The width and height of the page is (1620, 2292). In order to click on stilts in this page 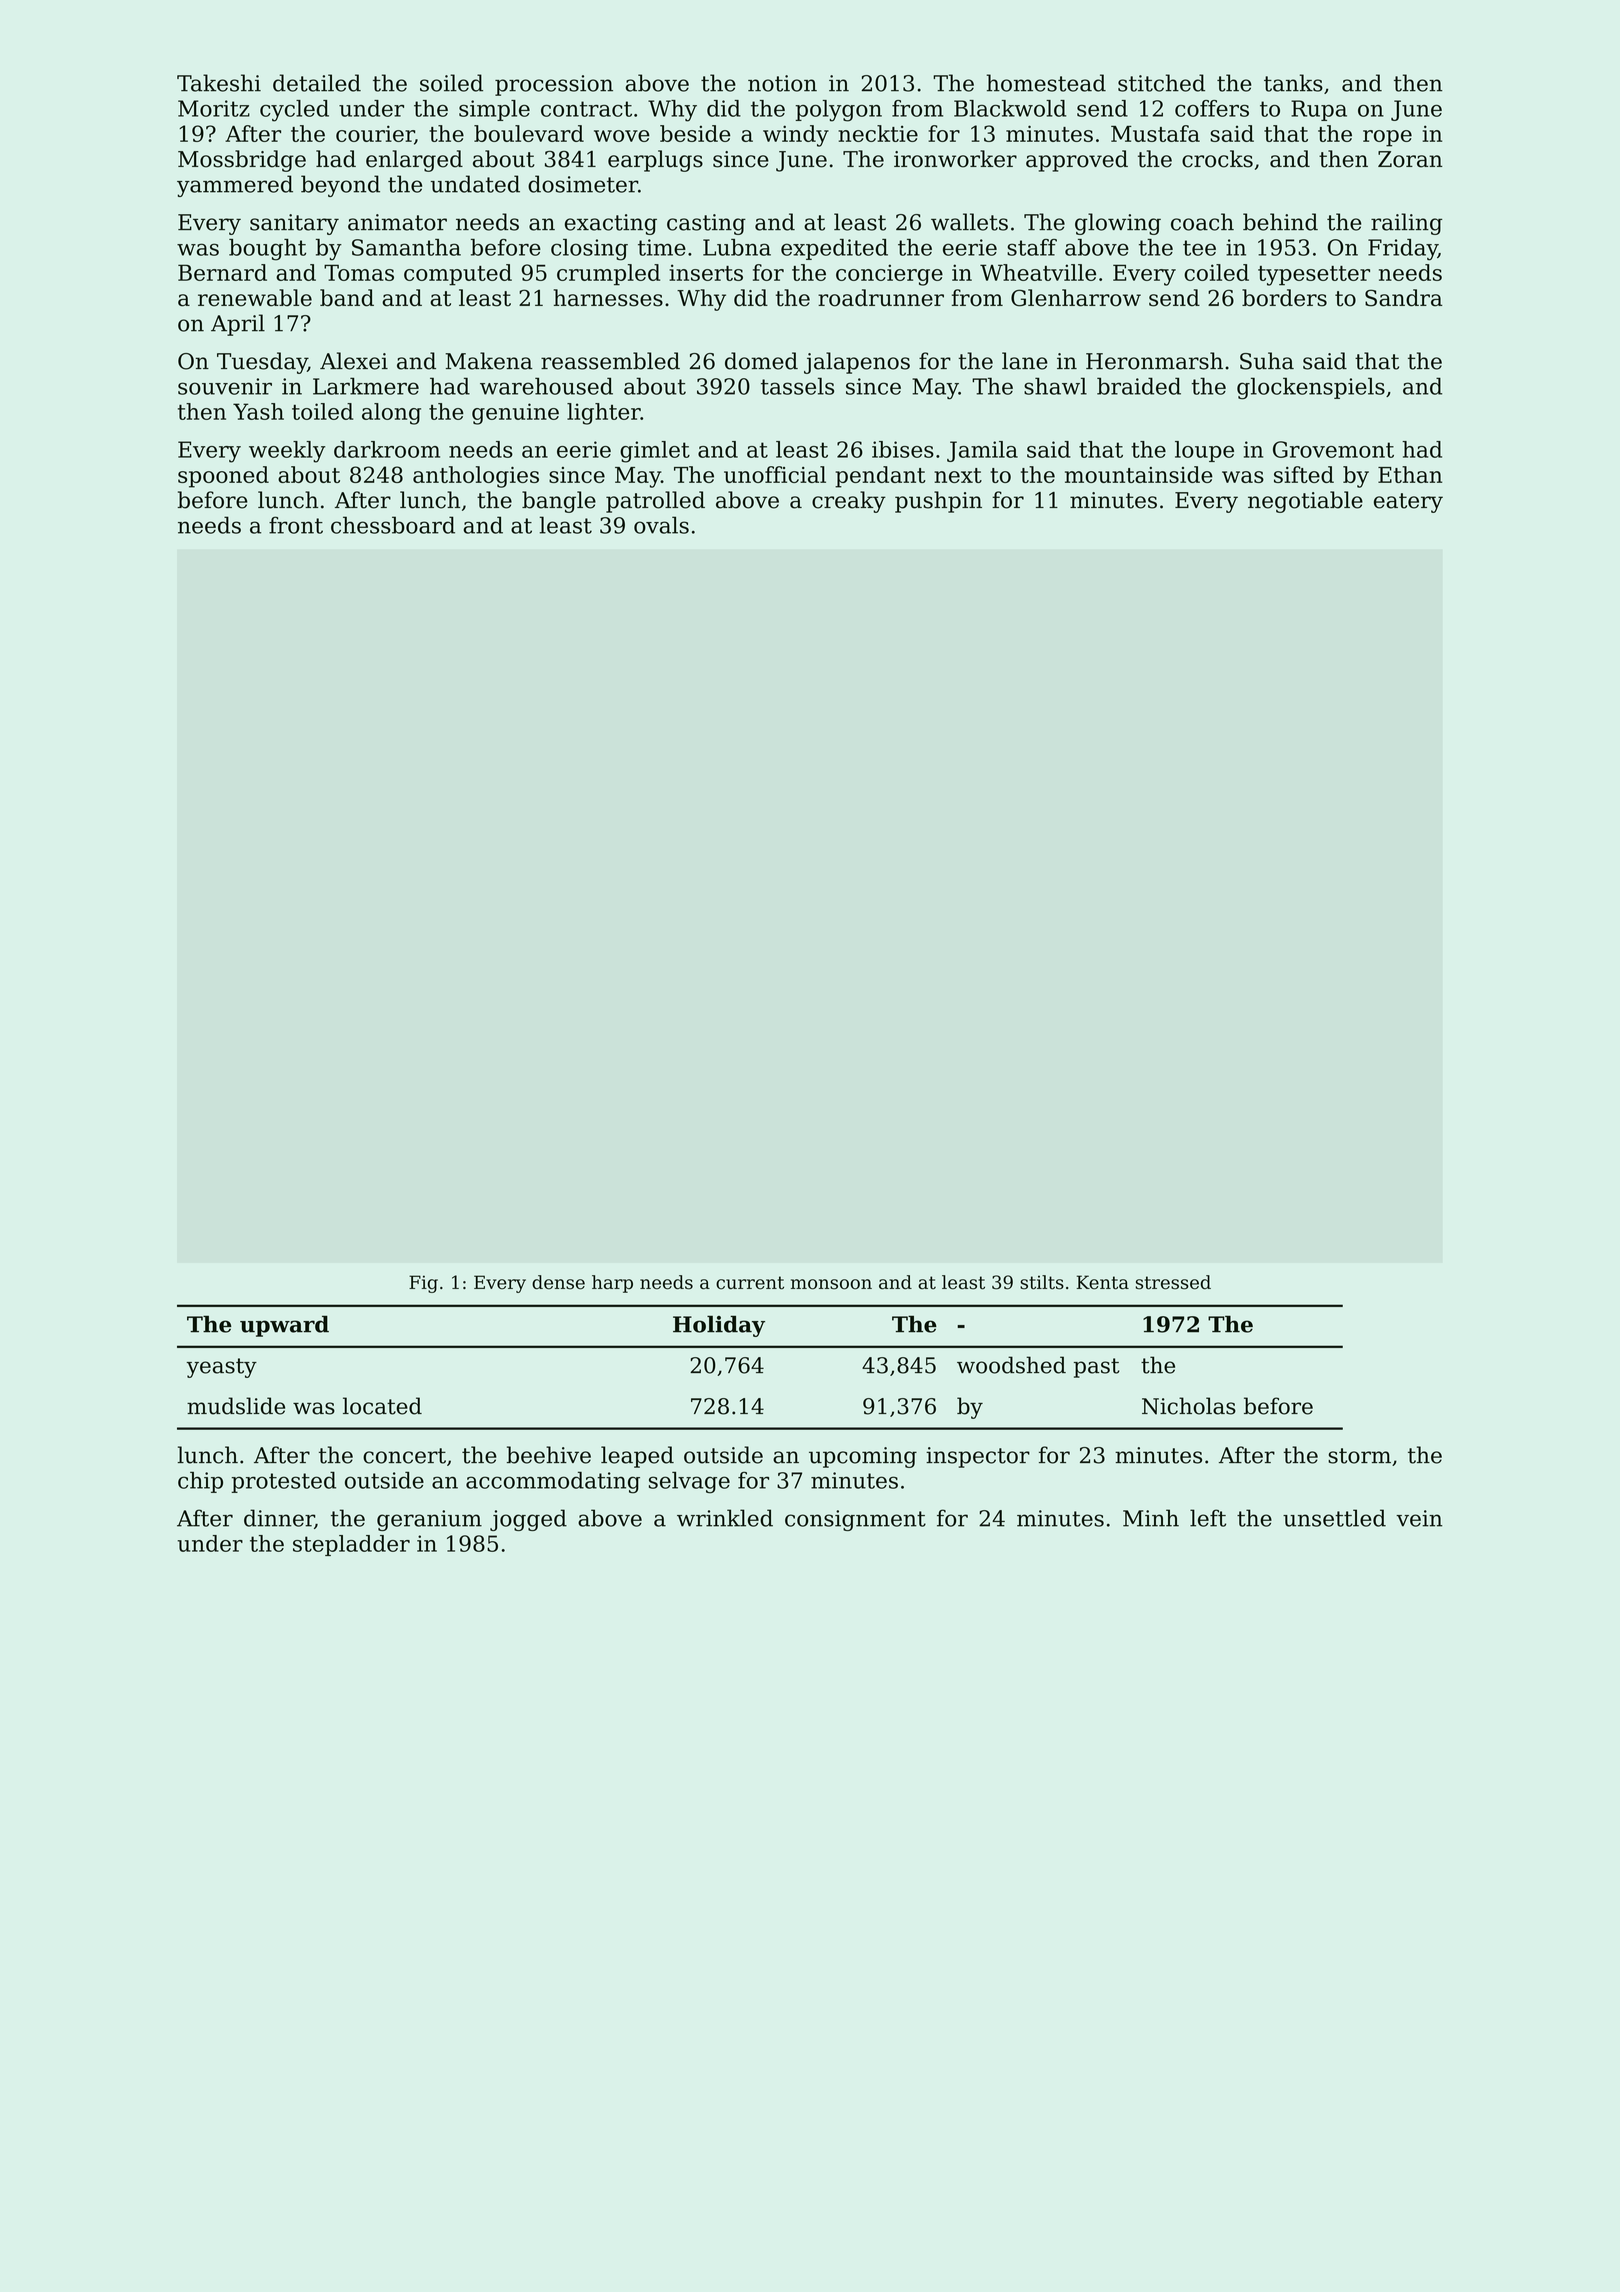, I will do `click(1042, 1282)`.
